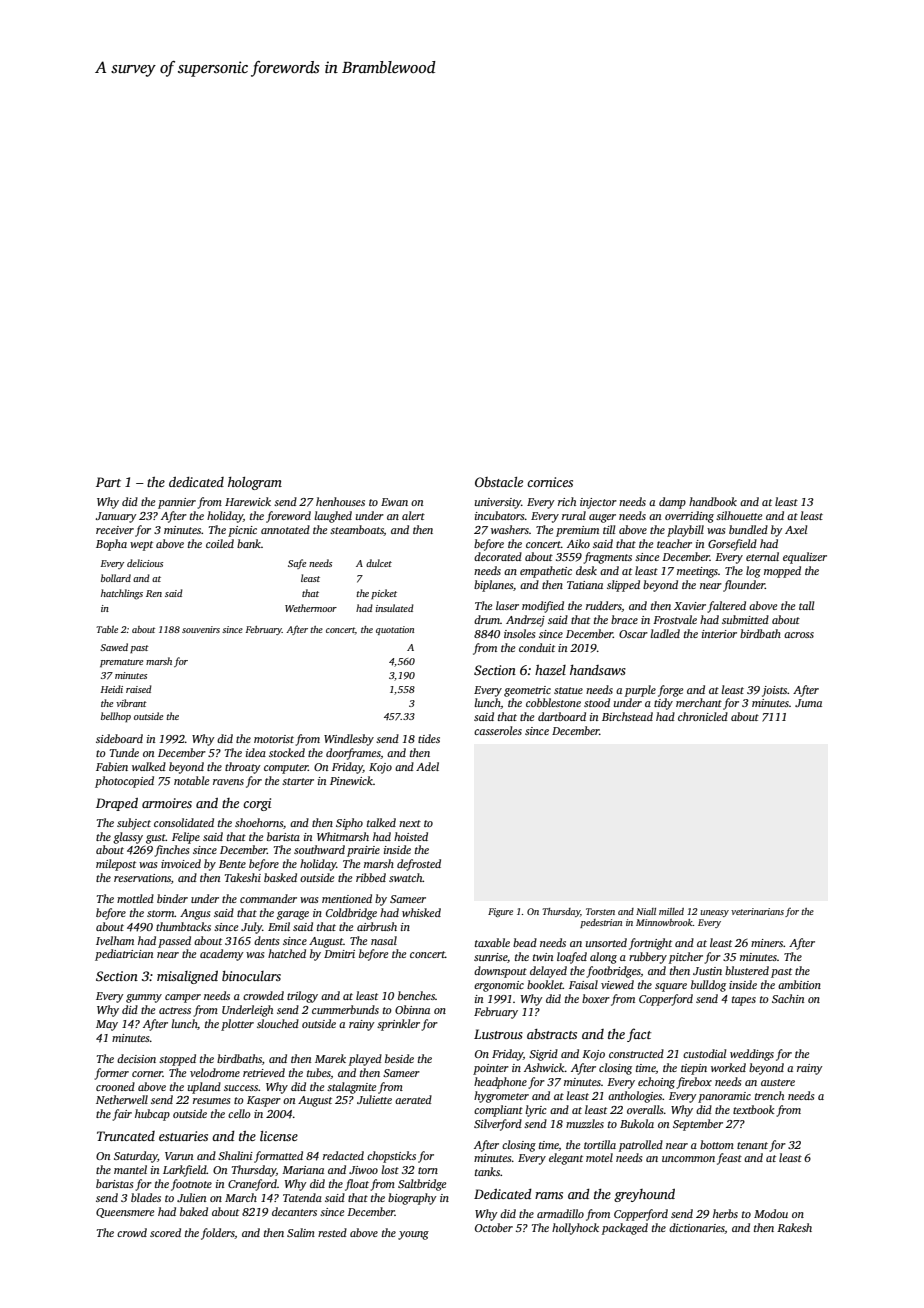 The height and width of the image is (1308, 924). Describe the element at coordinates (111, 1074) in the image. I see `former` at that location.
